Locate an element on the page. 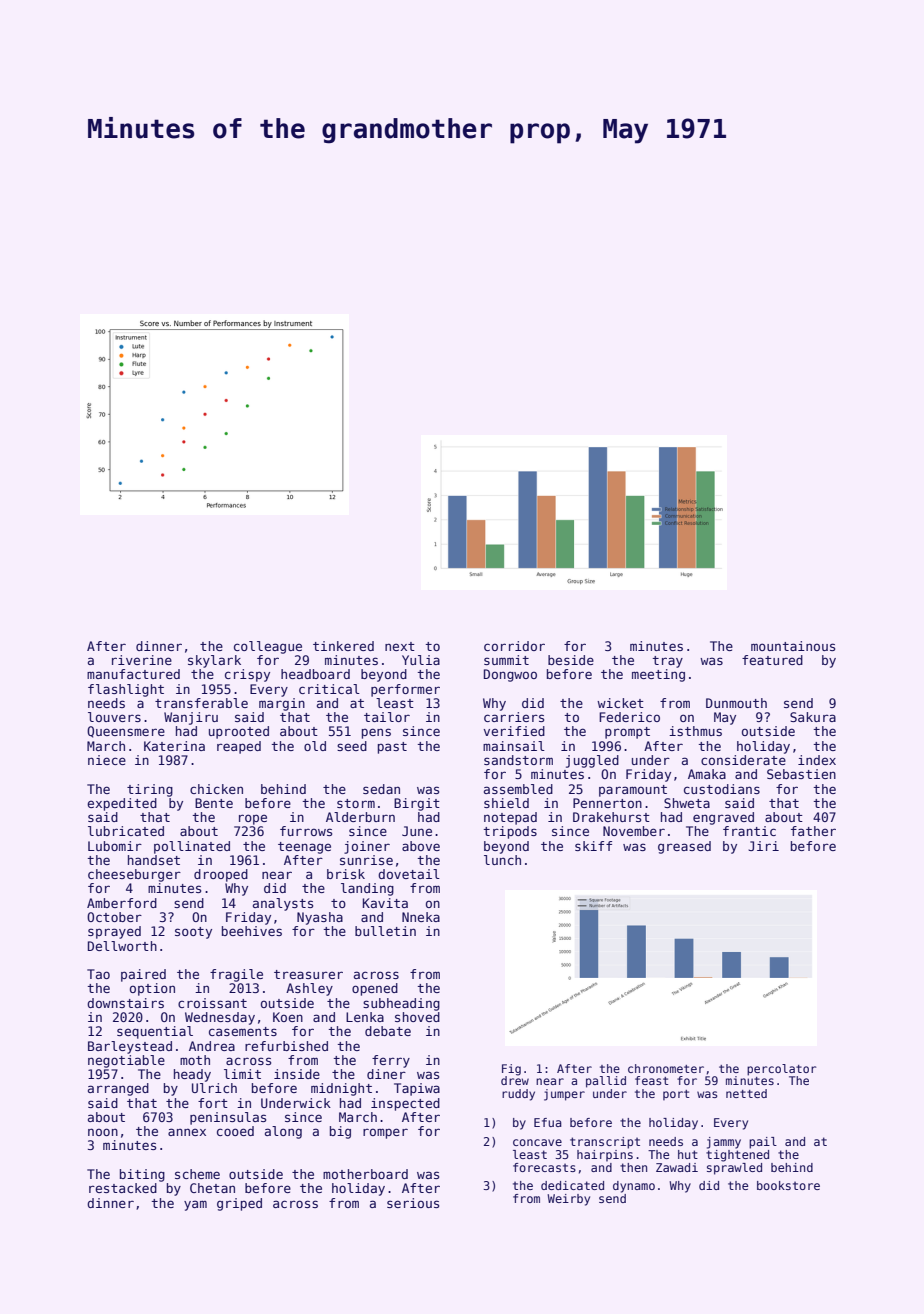  mountainous is located at coordinates (793, 646).
